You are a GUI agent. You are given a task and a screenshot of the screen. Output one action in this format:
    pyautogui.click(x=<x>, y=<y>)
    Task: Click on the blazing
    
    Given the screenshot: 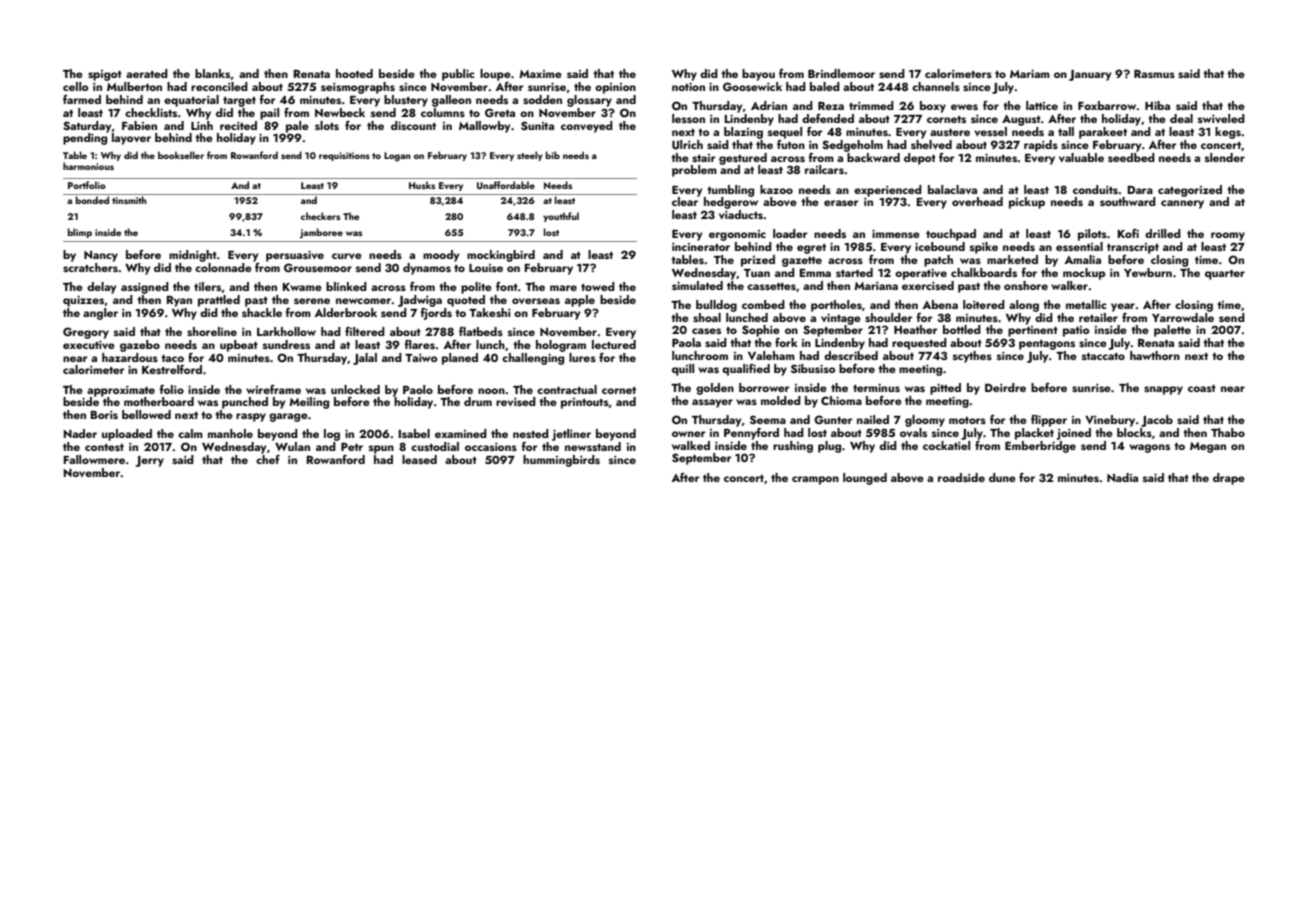 What is the action you would take?
    pyautogui.click(x=743, y=133)
